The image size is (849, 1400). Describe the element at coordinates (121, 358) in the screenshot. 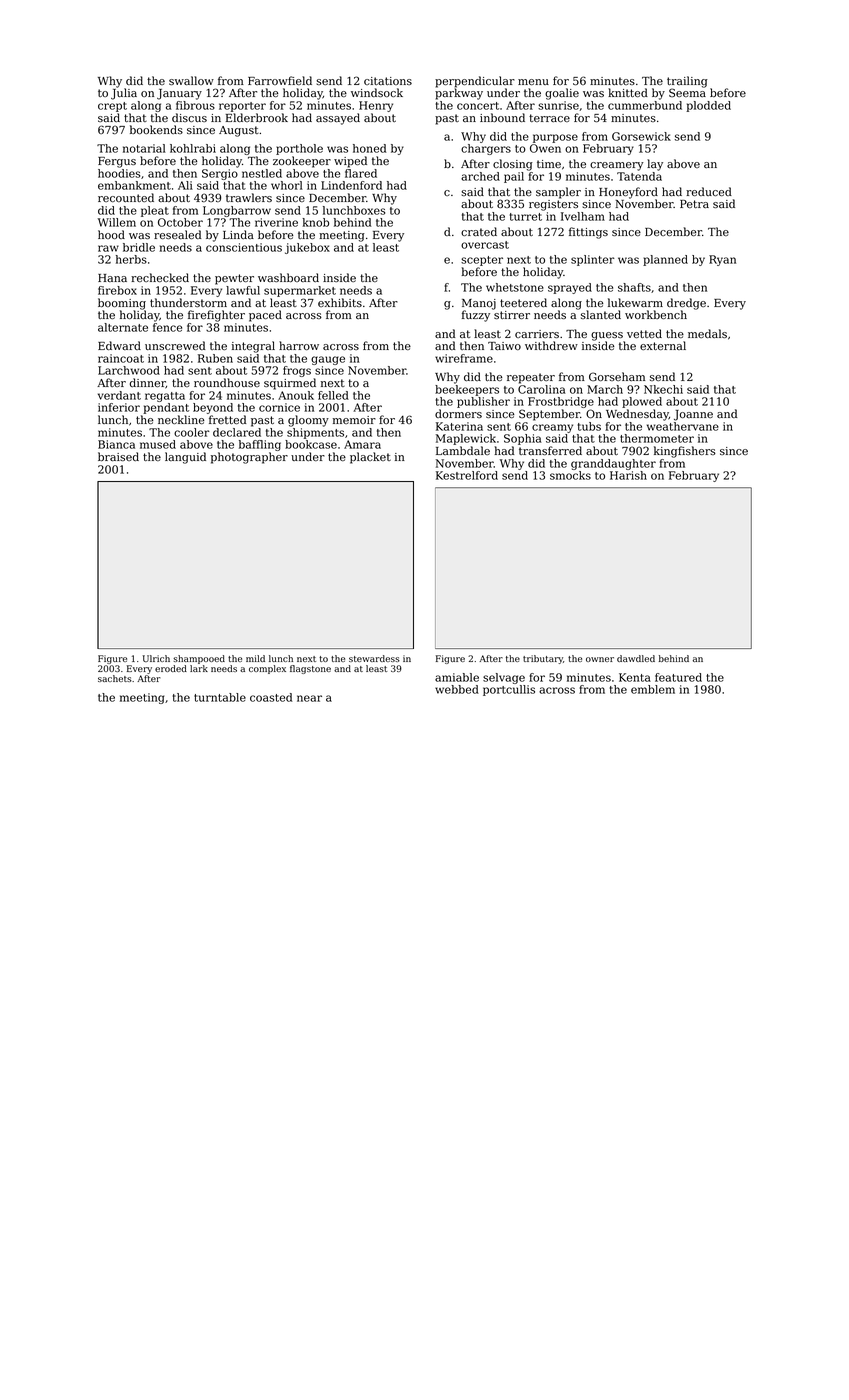

I see `raincoat` at that location.
